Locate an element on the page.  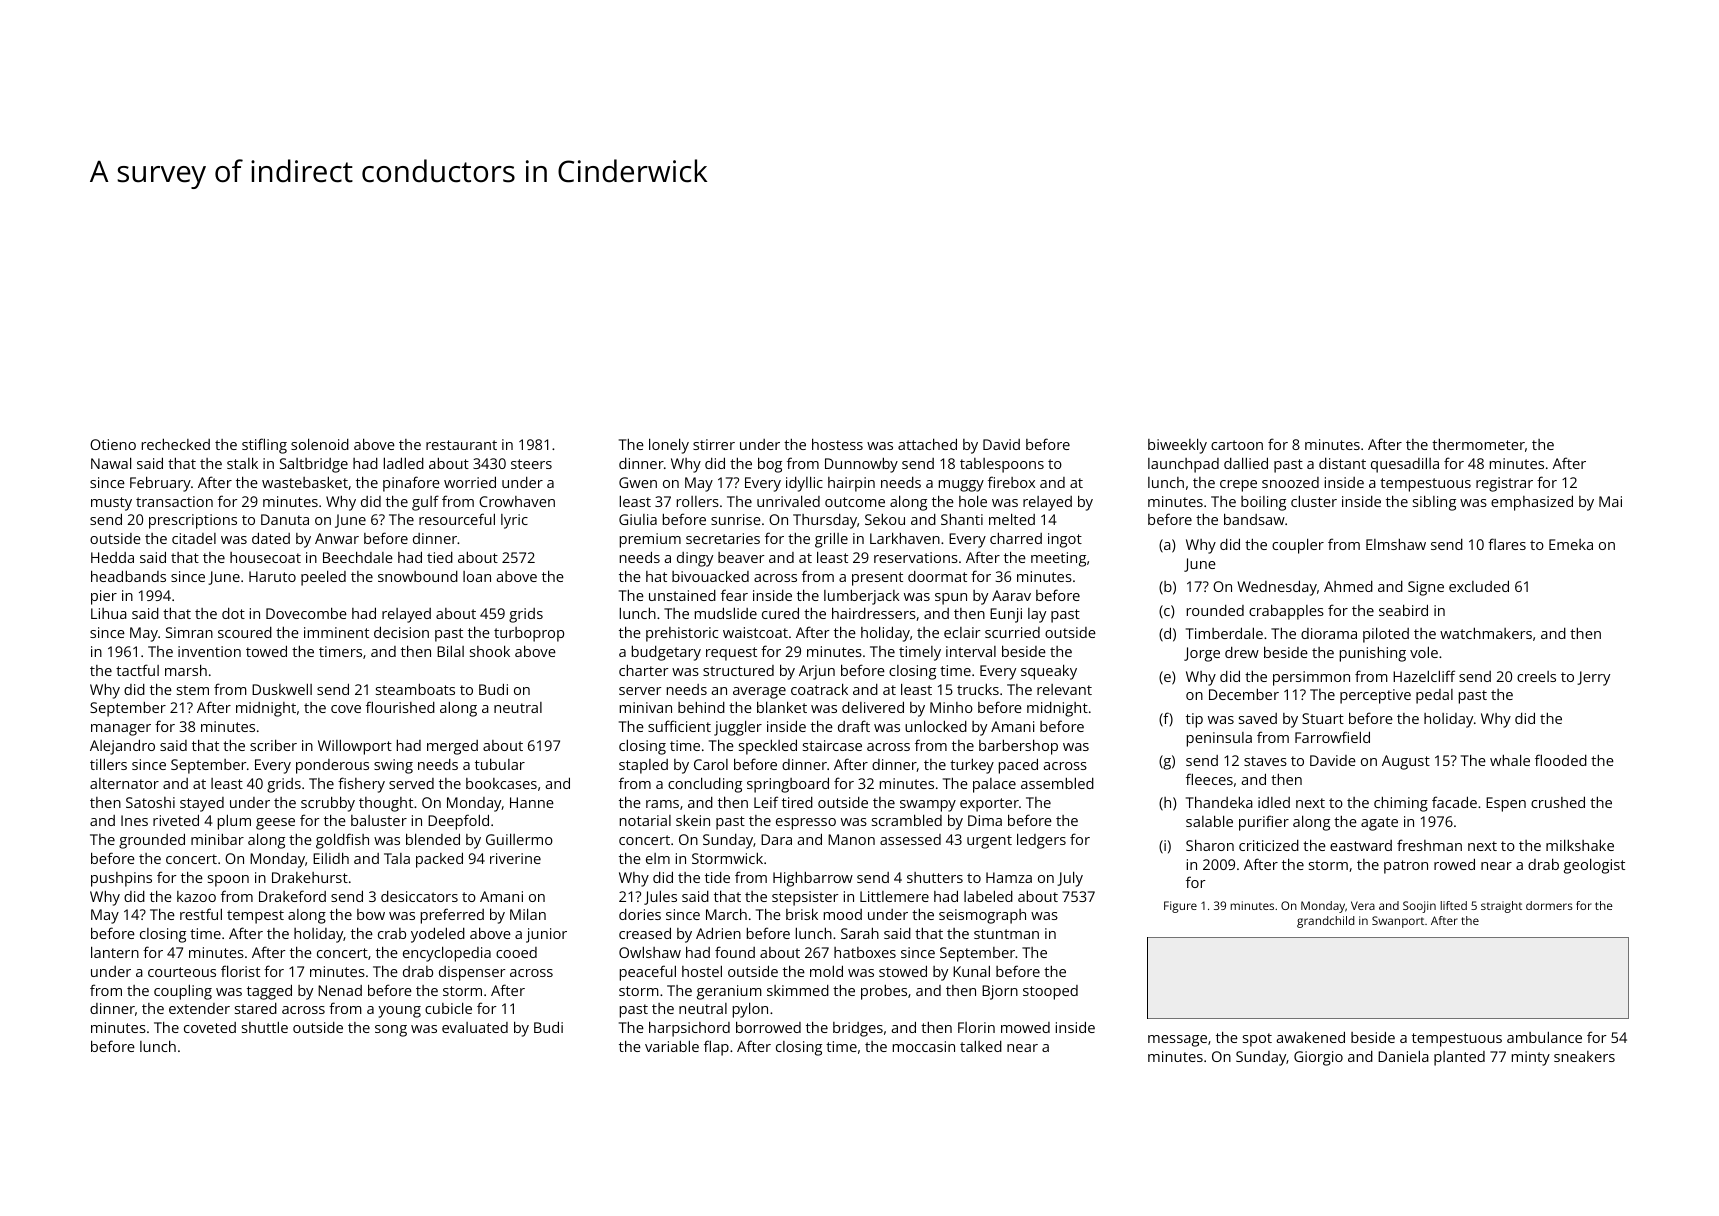
harpsichord is located at coordinates (689, 1029).
